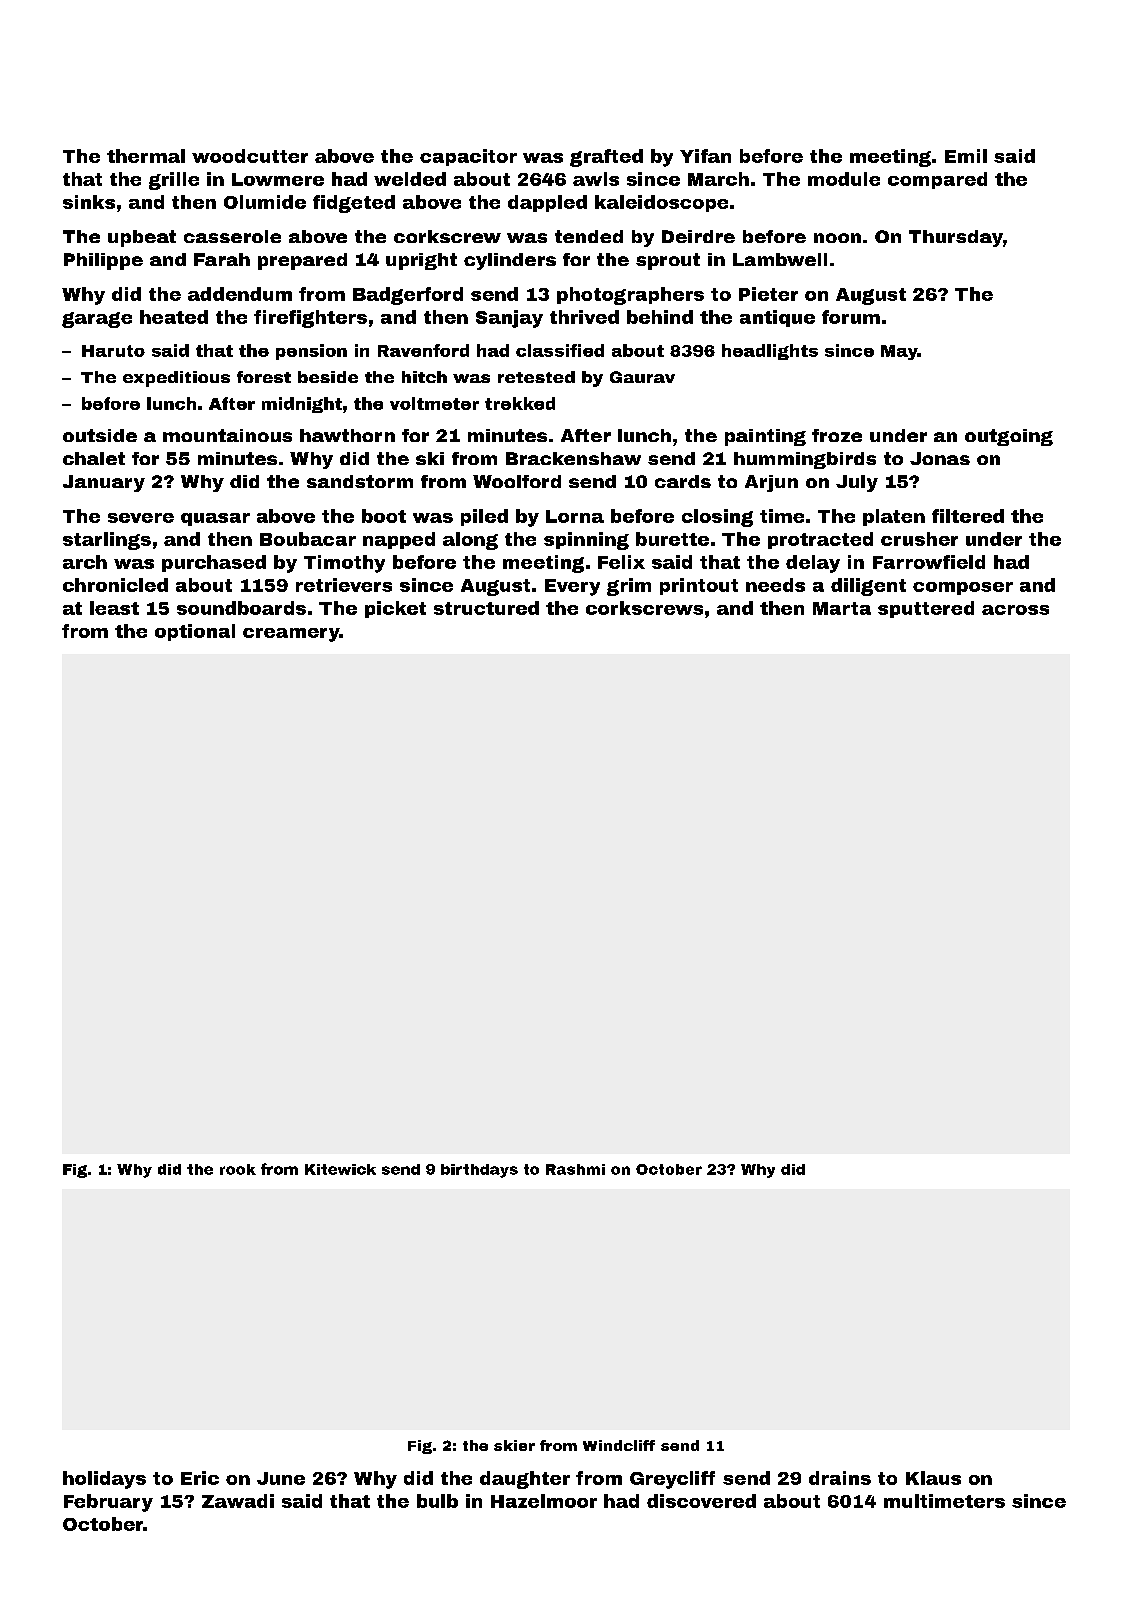 Image resolution: width=1132 pixels, height=1601 pixels. I want to click on bulb, so click(437, 1501).
